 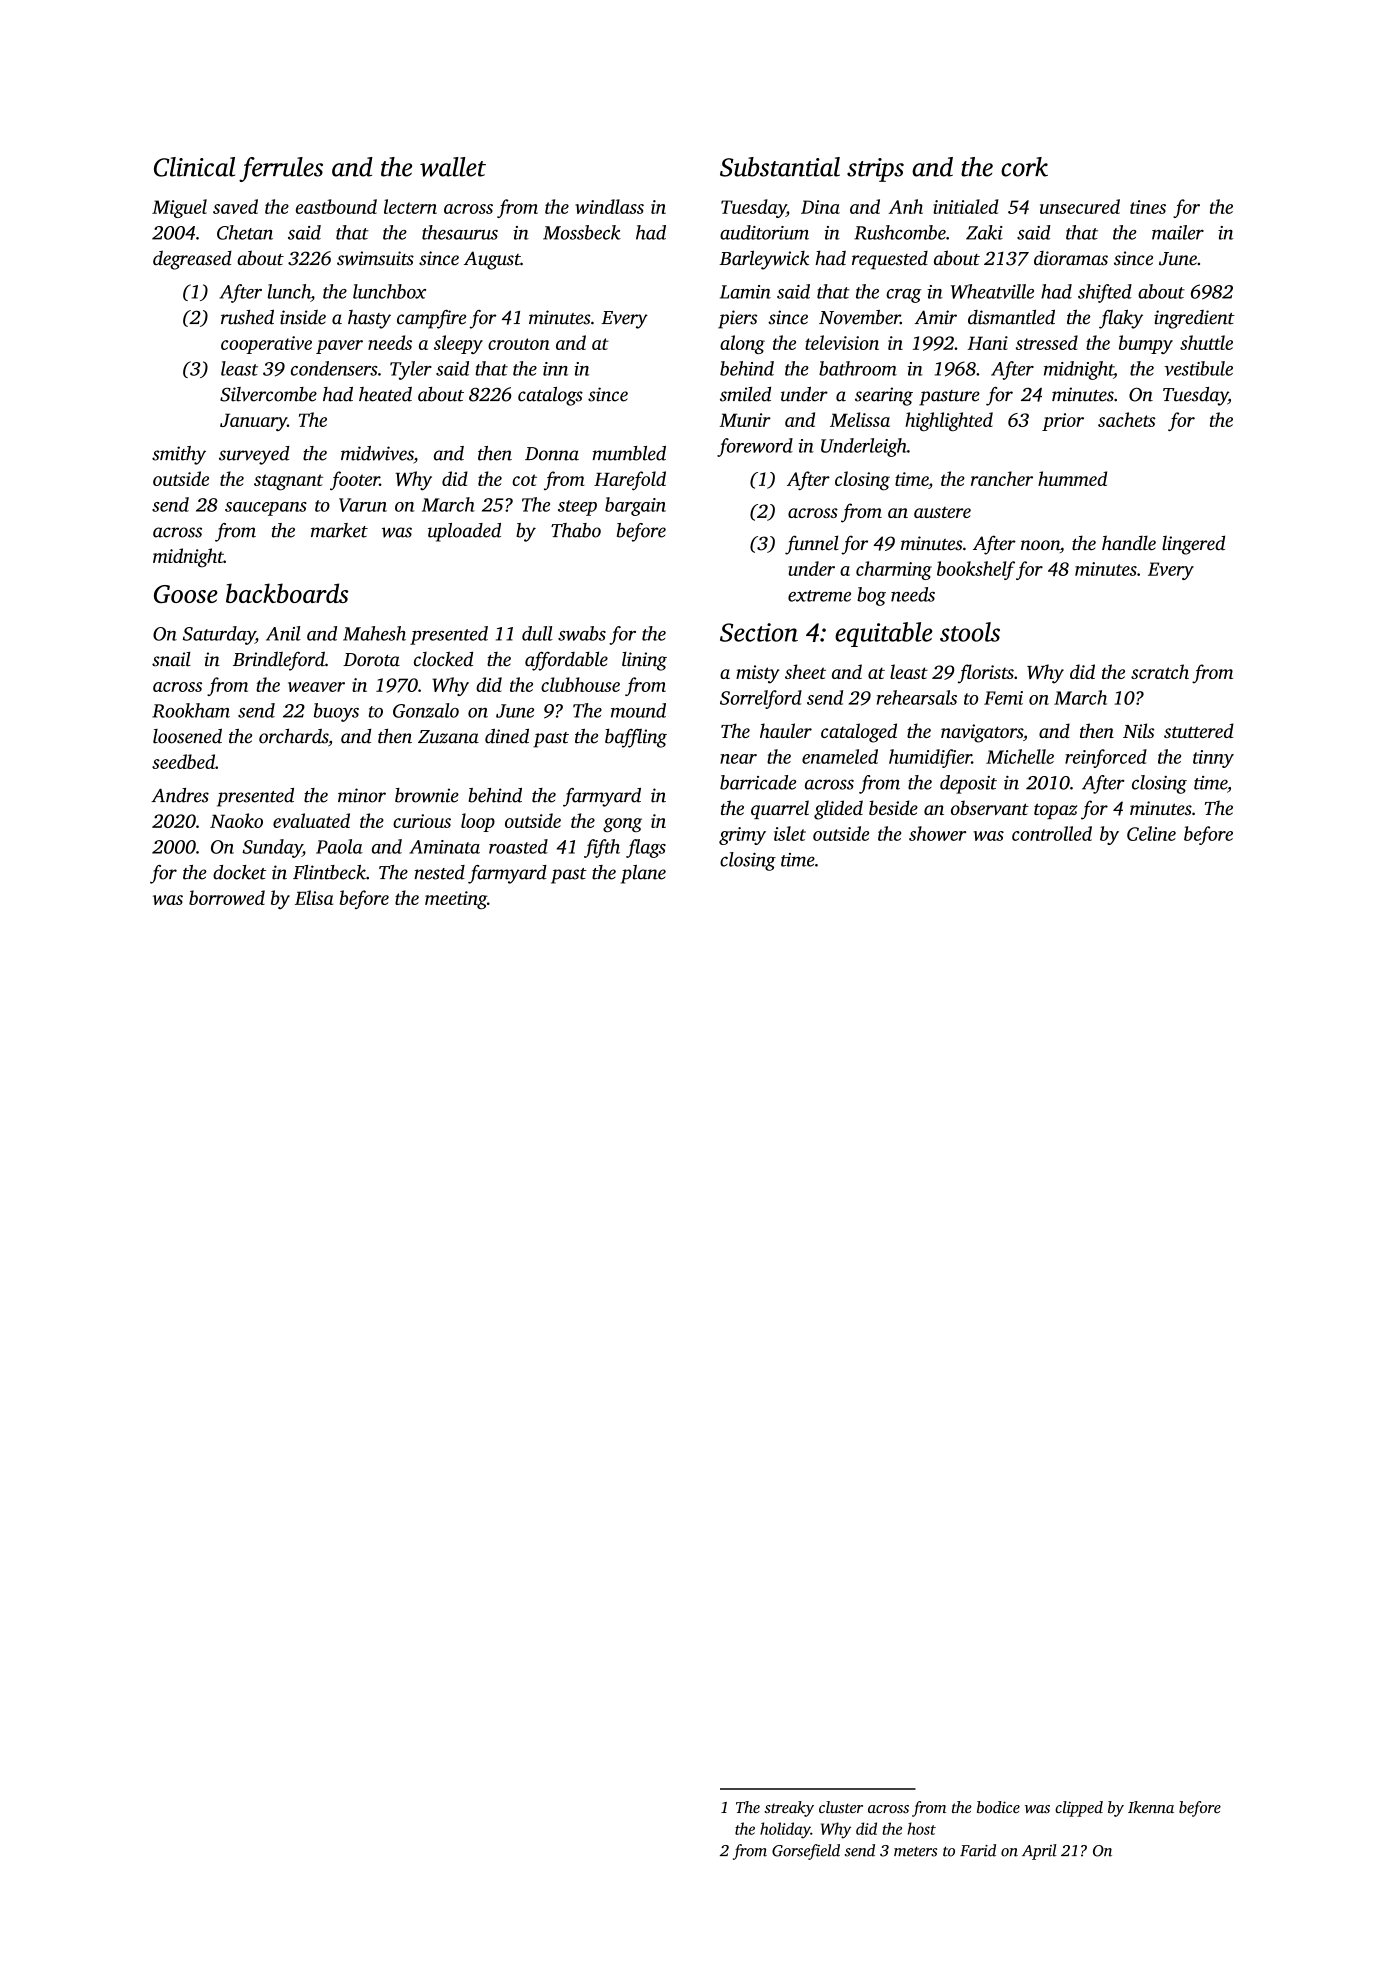 What do you see at coordinates (789, 1809) in the screenshot?
I see `streaky` at bounding box center [789, 1809].
